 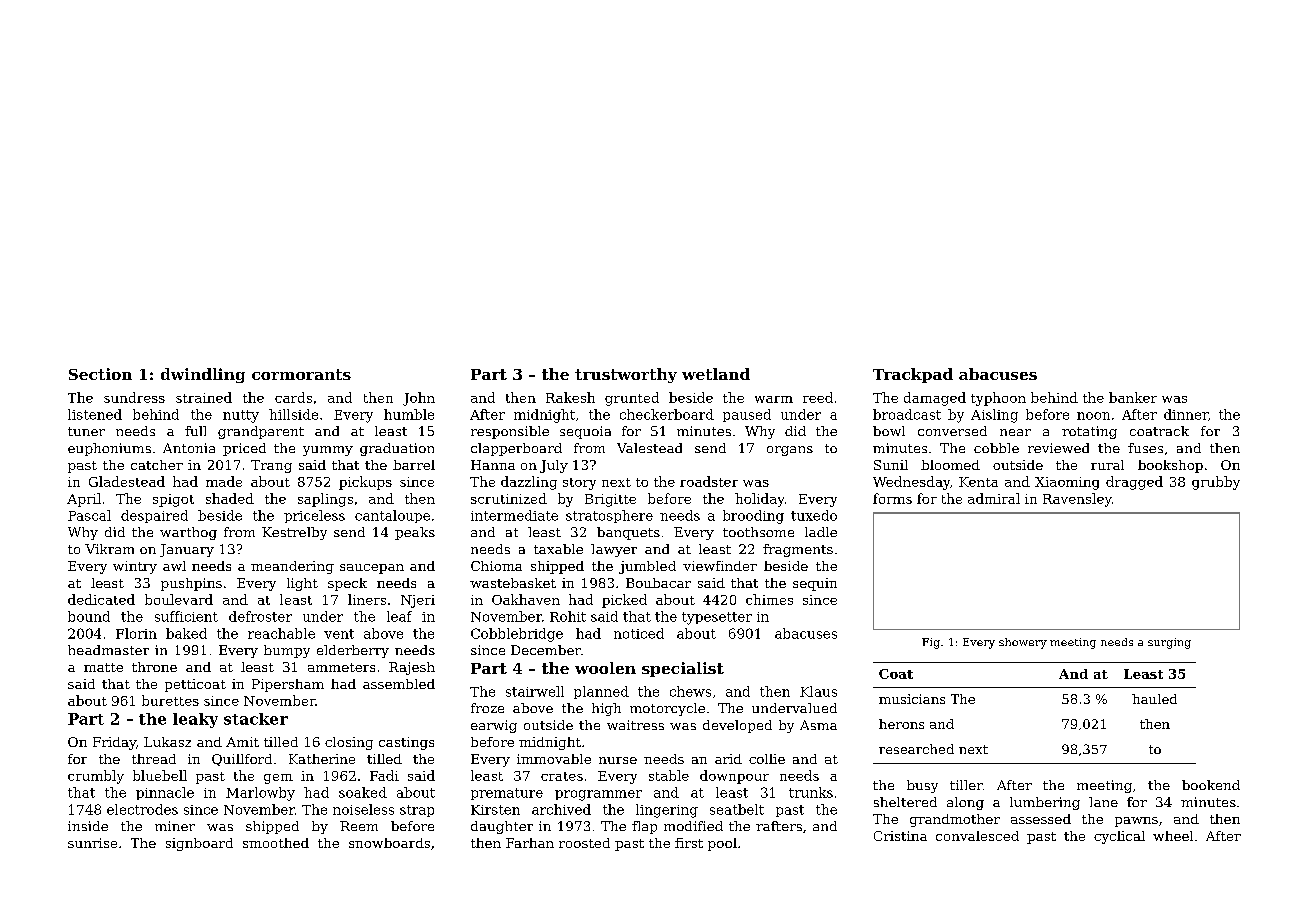 What do you see at coordinates (753, 517) in the screenshot?
I see `brooding` at bounding box center [753, 517].
